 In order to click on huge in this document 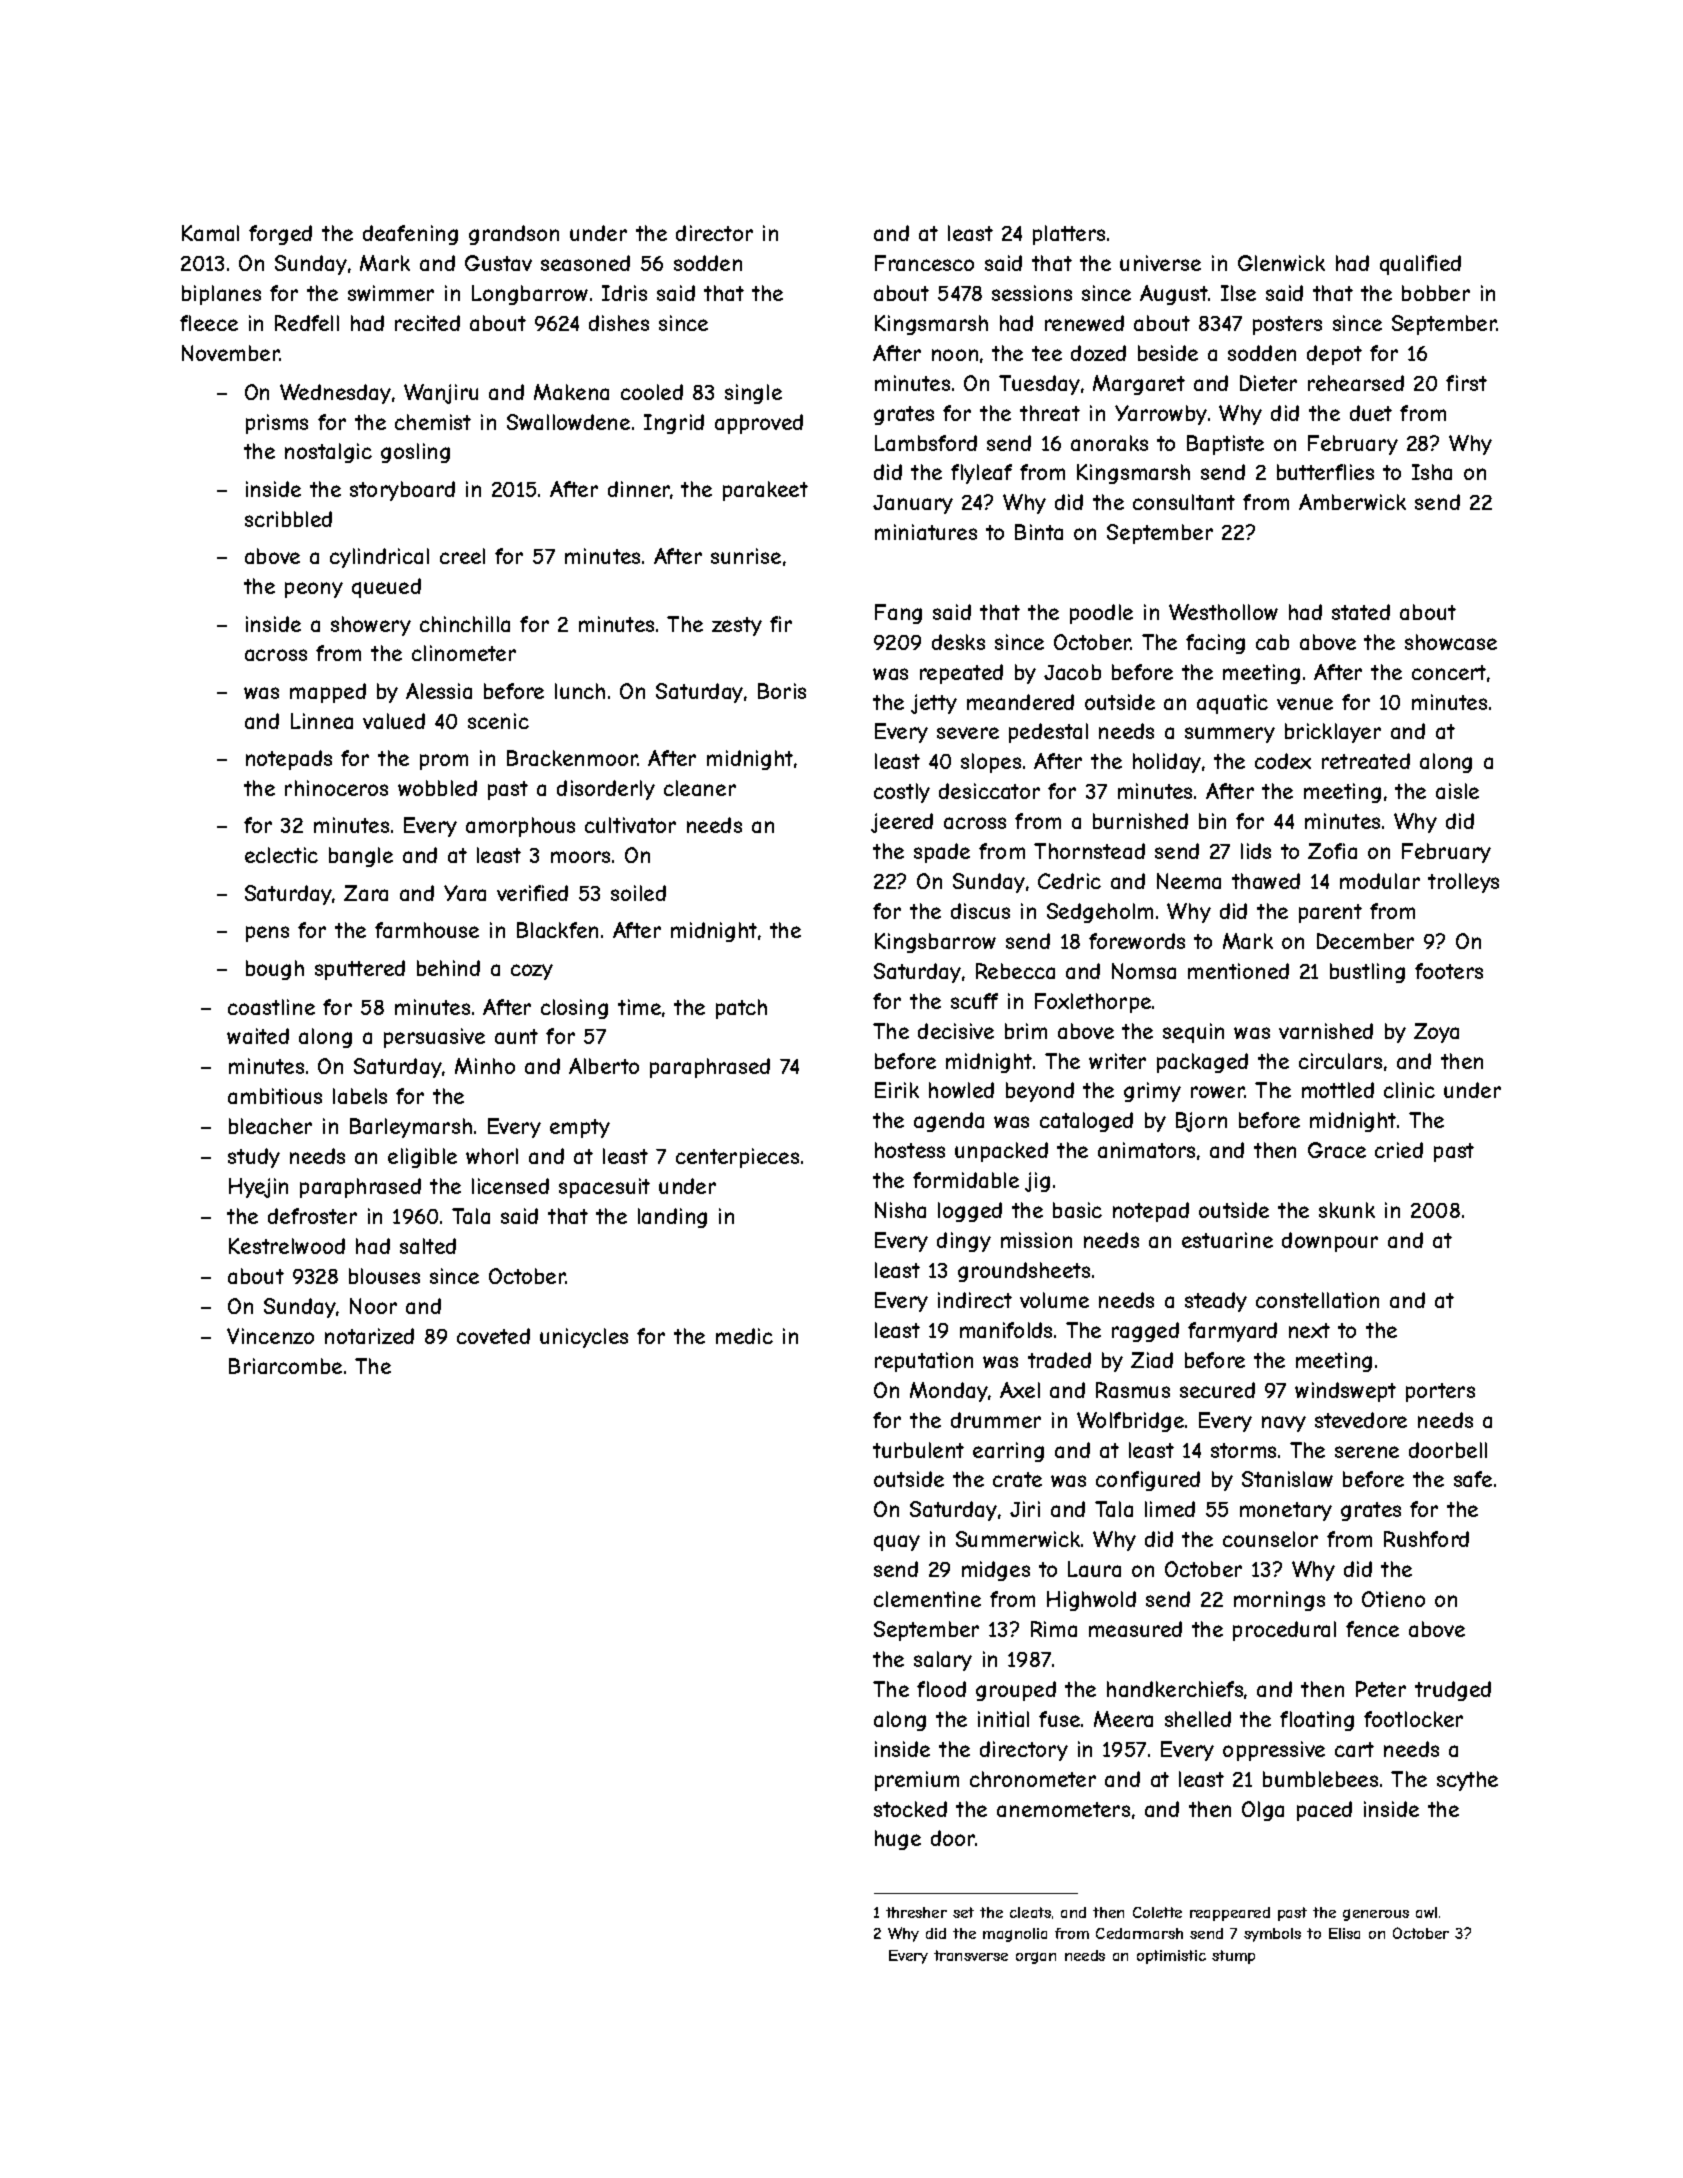, I will do `click(898, 1840)`.
